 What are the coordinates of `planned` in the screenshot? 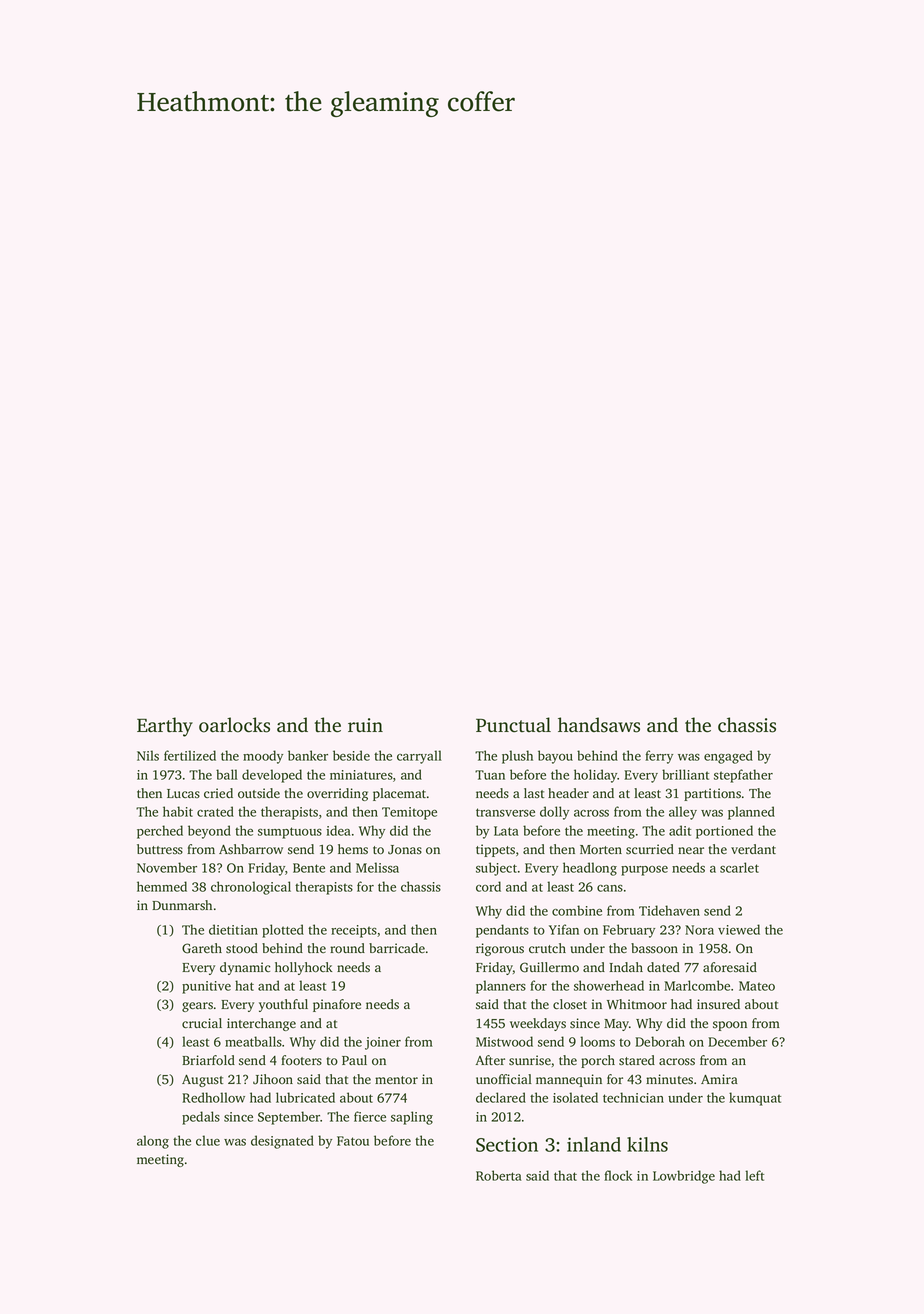 It's located at (751, 813).
